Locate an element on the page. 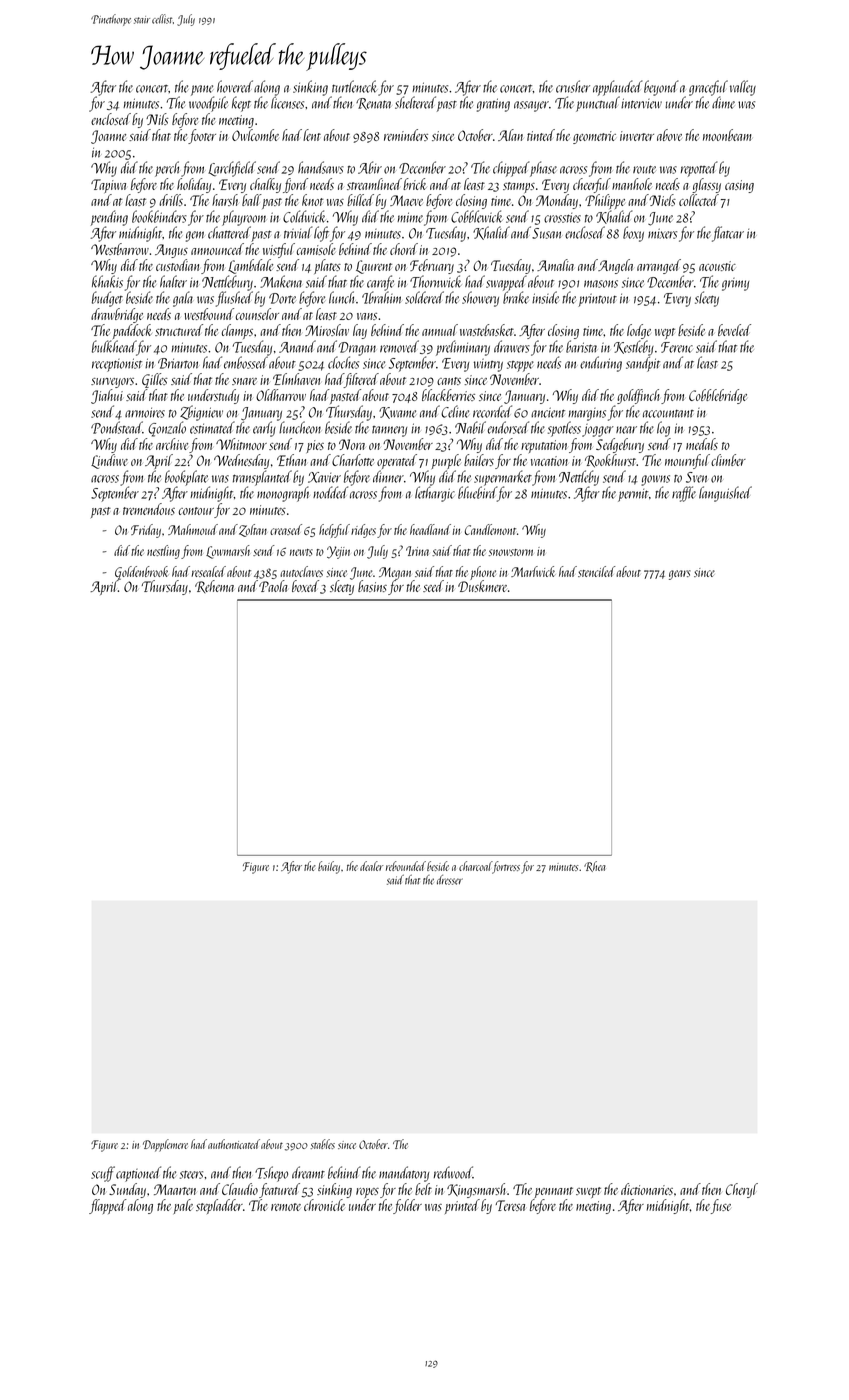 This page has height=1400, width=849. Alan is located at coordinates (510, 135).
